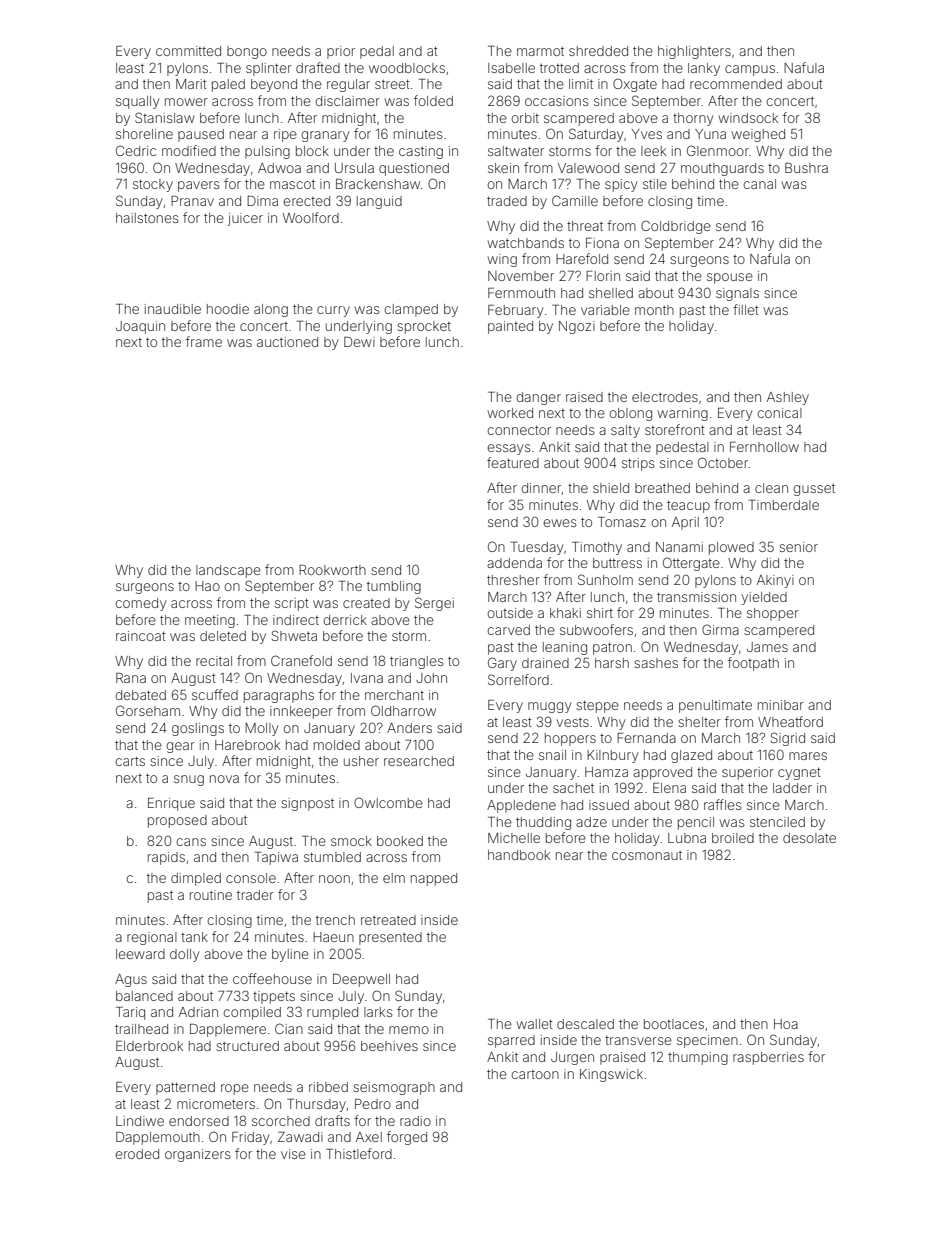  I want to click on cosmonaut, so click(647, 855).
